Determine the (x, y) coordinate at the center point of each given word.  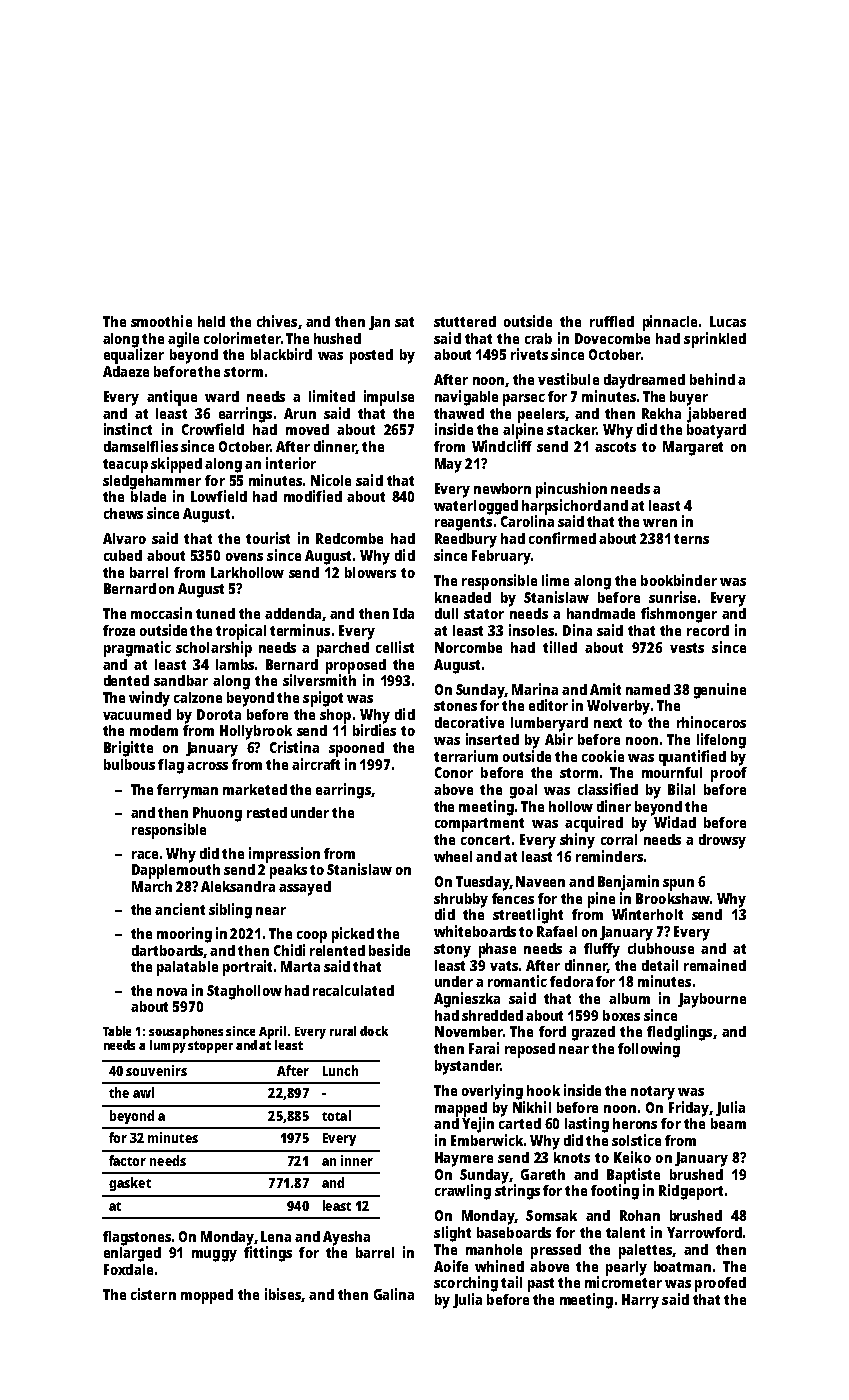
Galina (394, 1294)
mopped (207, 1296)
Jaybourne (712, 1000)
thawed (459, 413)
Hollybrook (256, 732)
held (211, 321)
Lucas (728, 321)
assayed (305, 888)
